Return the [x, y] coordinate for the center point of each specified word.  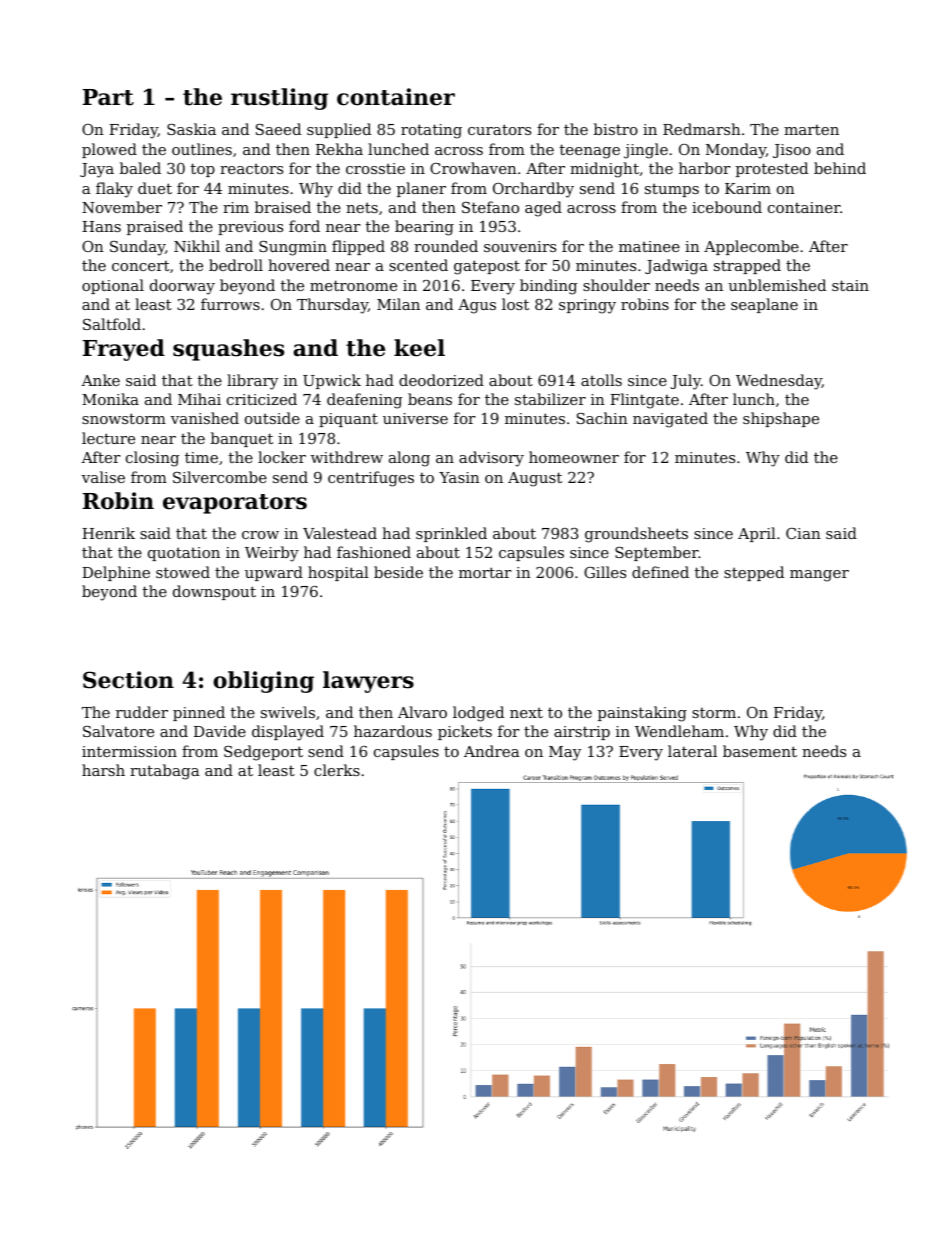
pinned [199, 713]
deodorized [441, 380]
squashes [228, 350]
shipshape [781, 419]
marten [811, 129]
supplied [339, 130]
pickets [465, 732]
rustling [279, 99]
